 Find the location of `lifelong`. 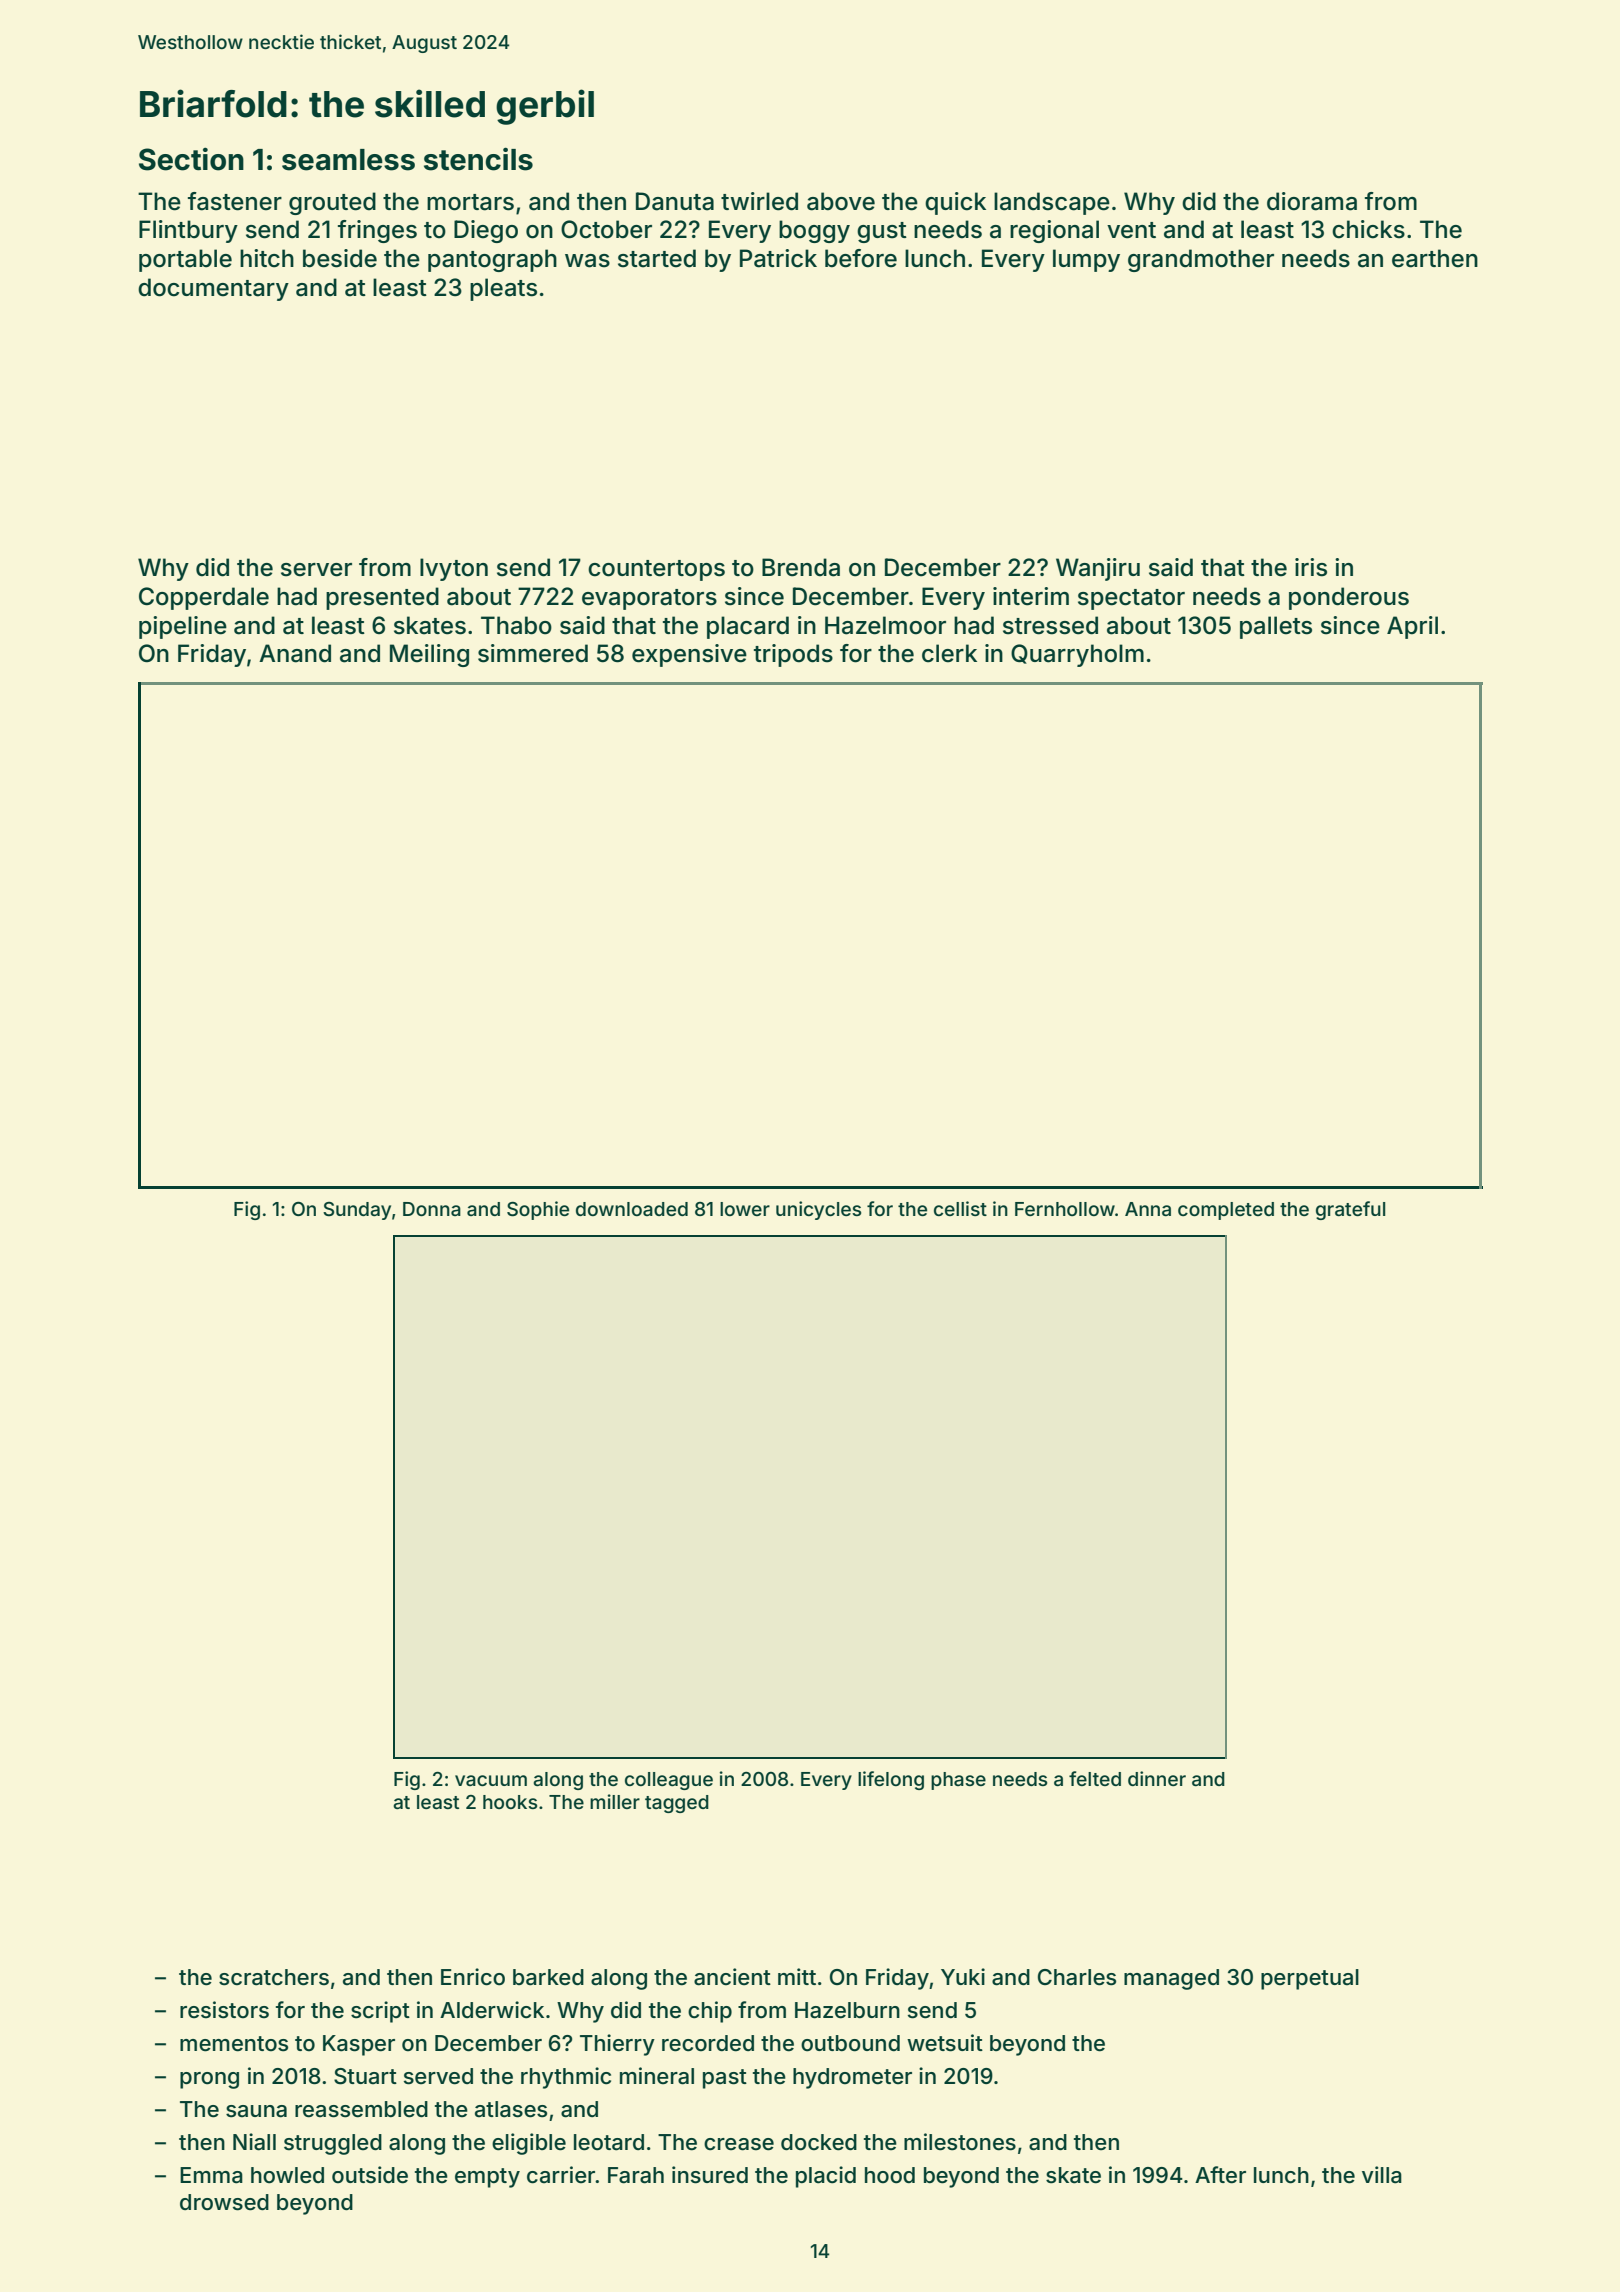

lifelong is located at coordinates (891, 1780).
